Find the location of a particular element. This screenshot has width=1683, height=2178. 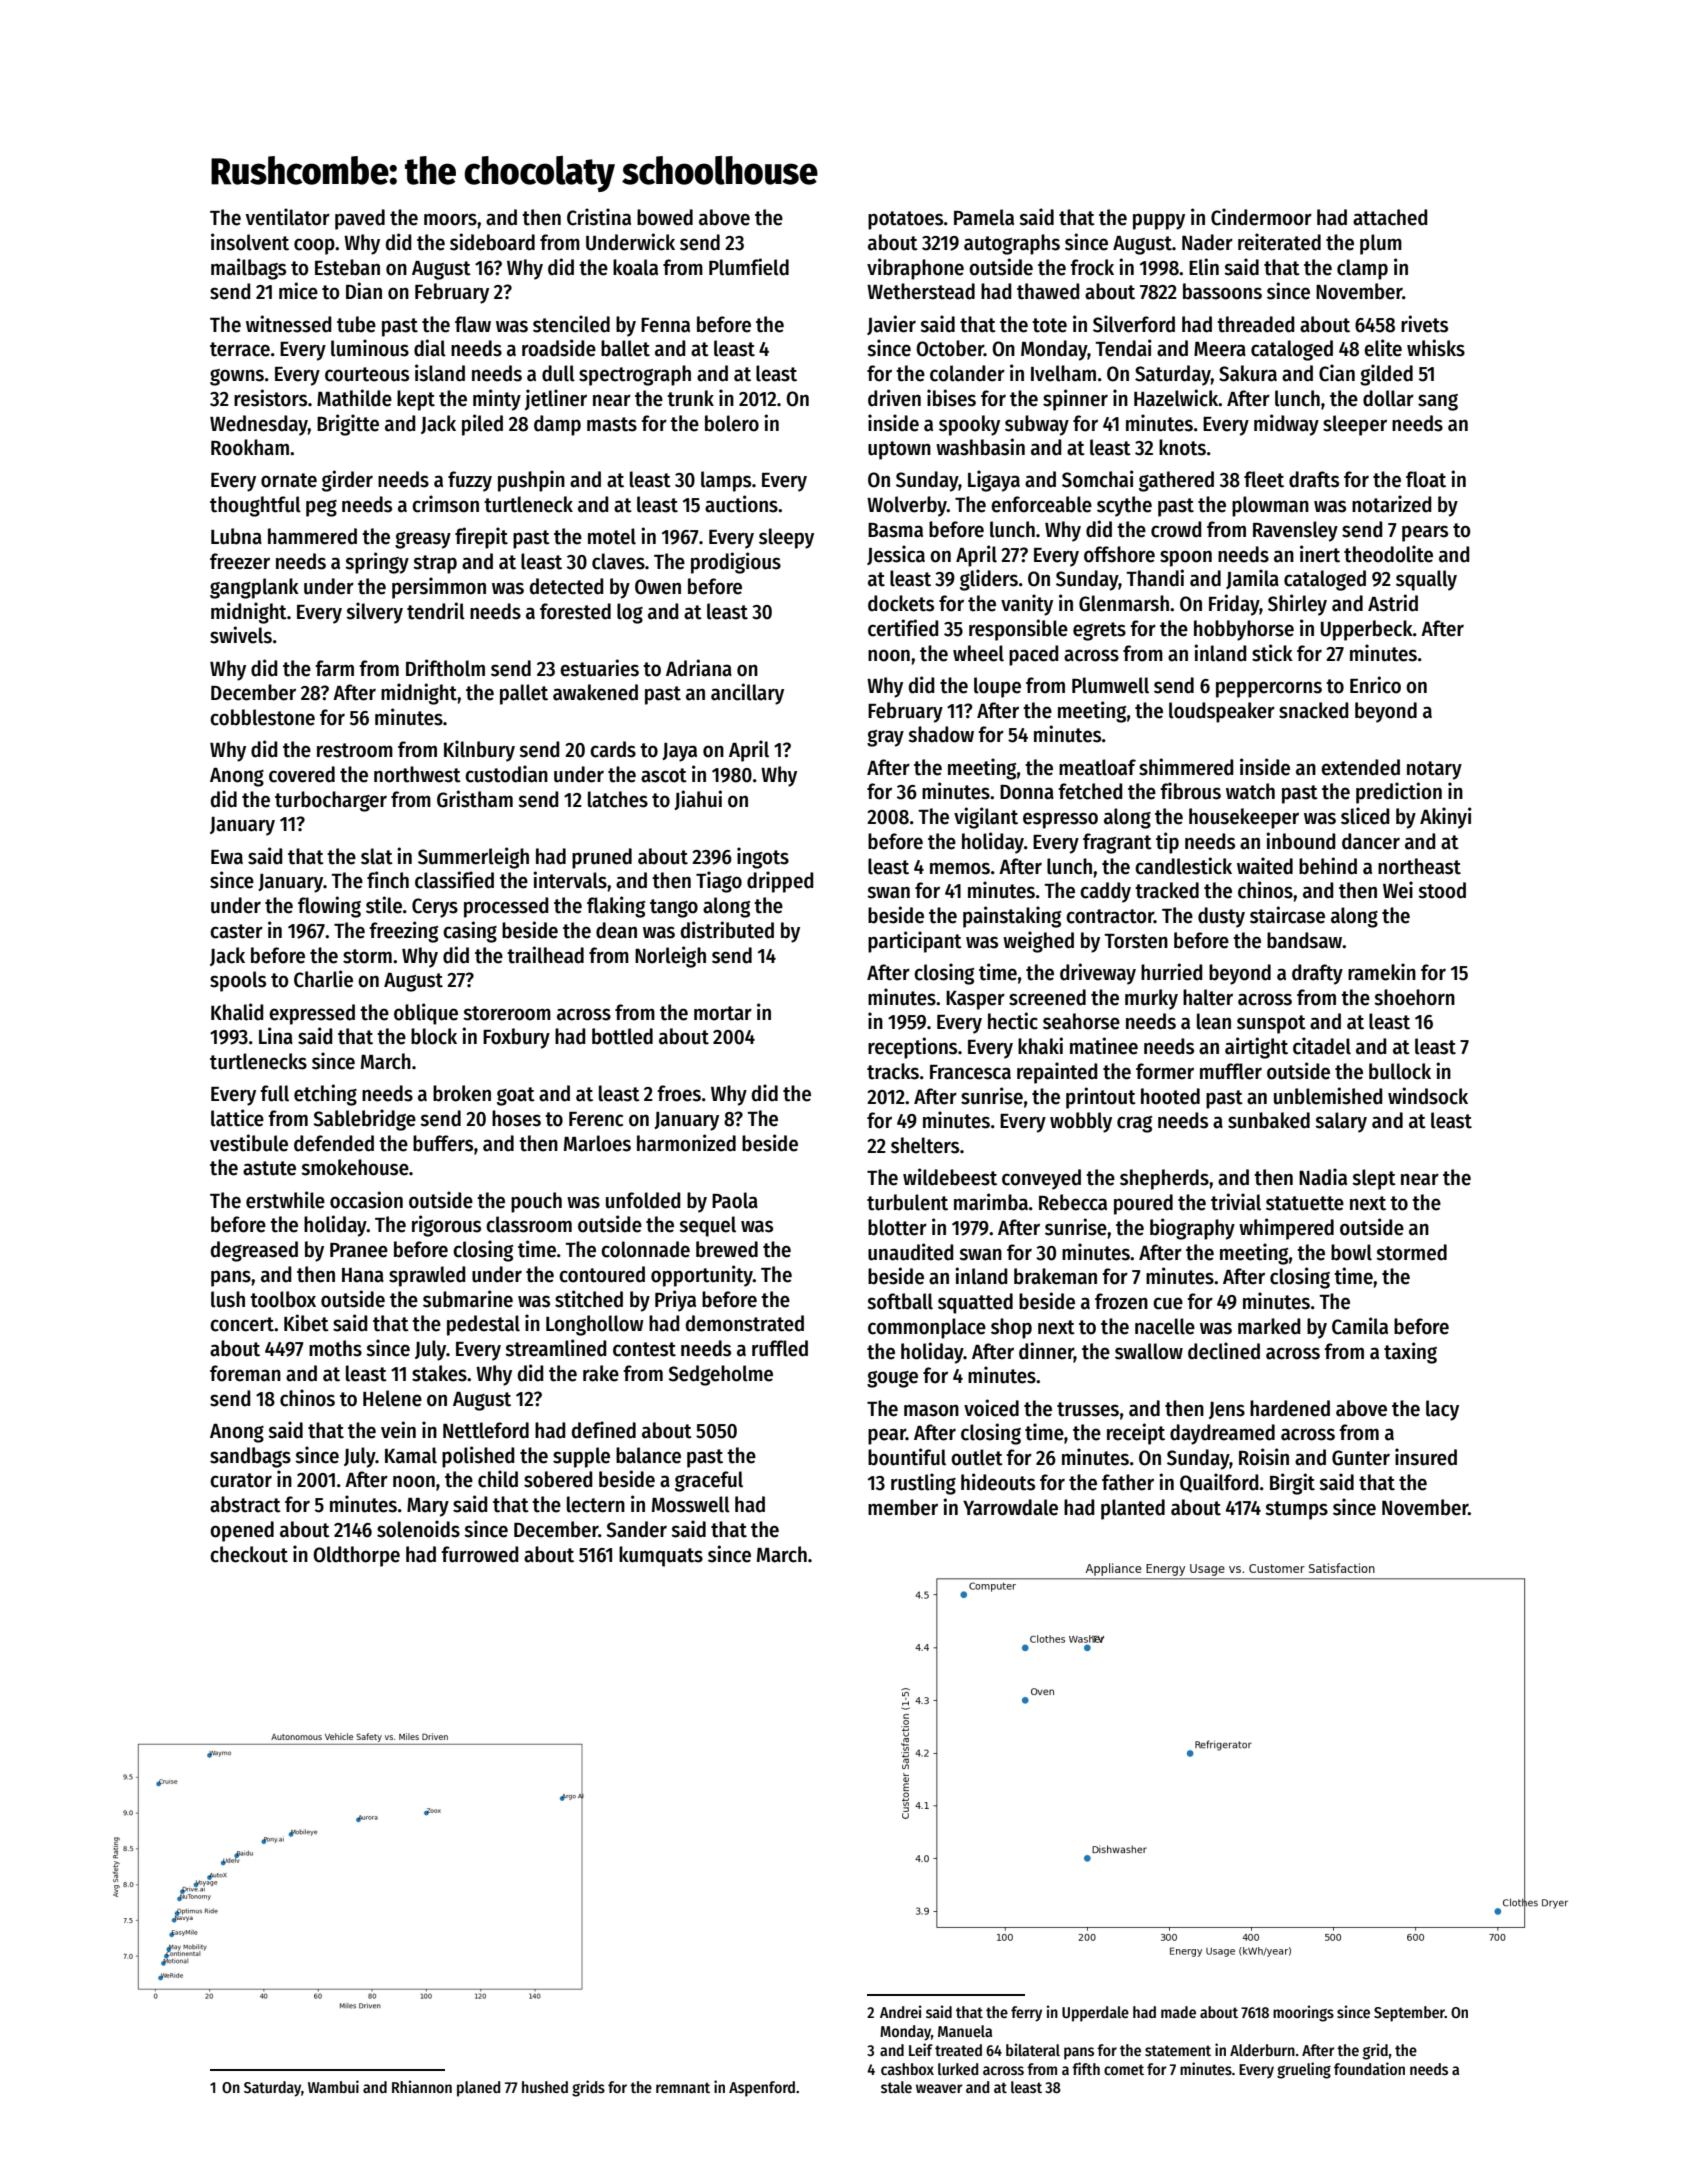

Wambui is located at coordinates (333, 2086).
